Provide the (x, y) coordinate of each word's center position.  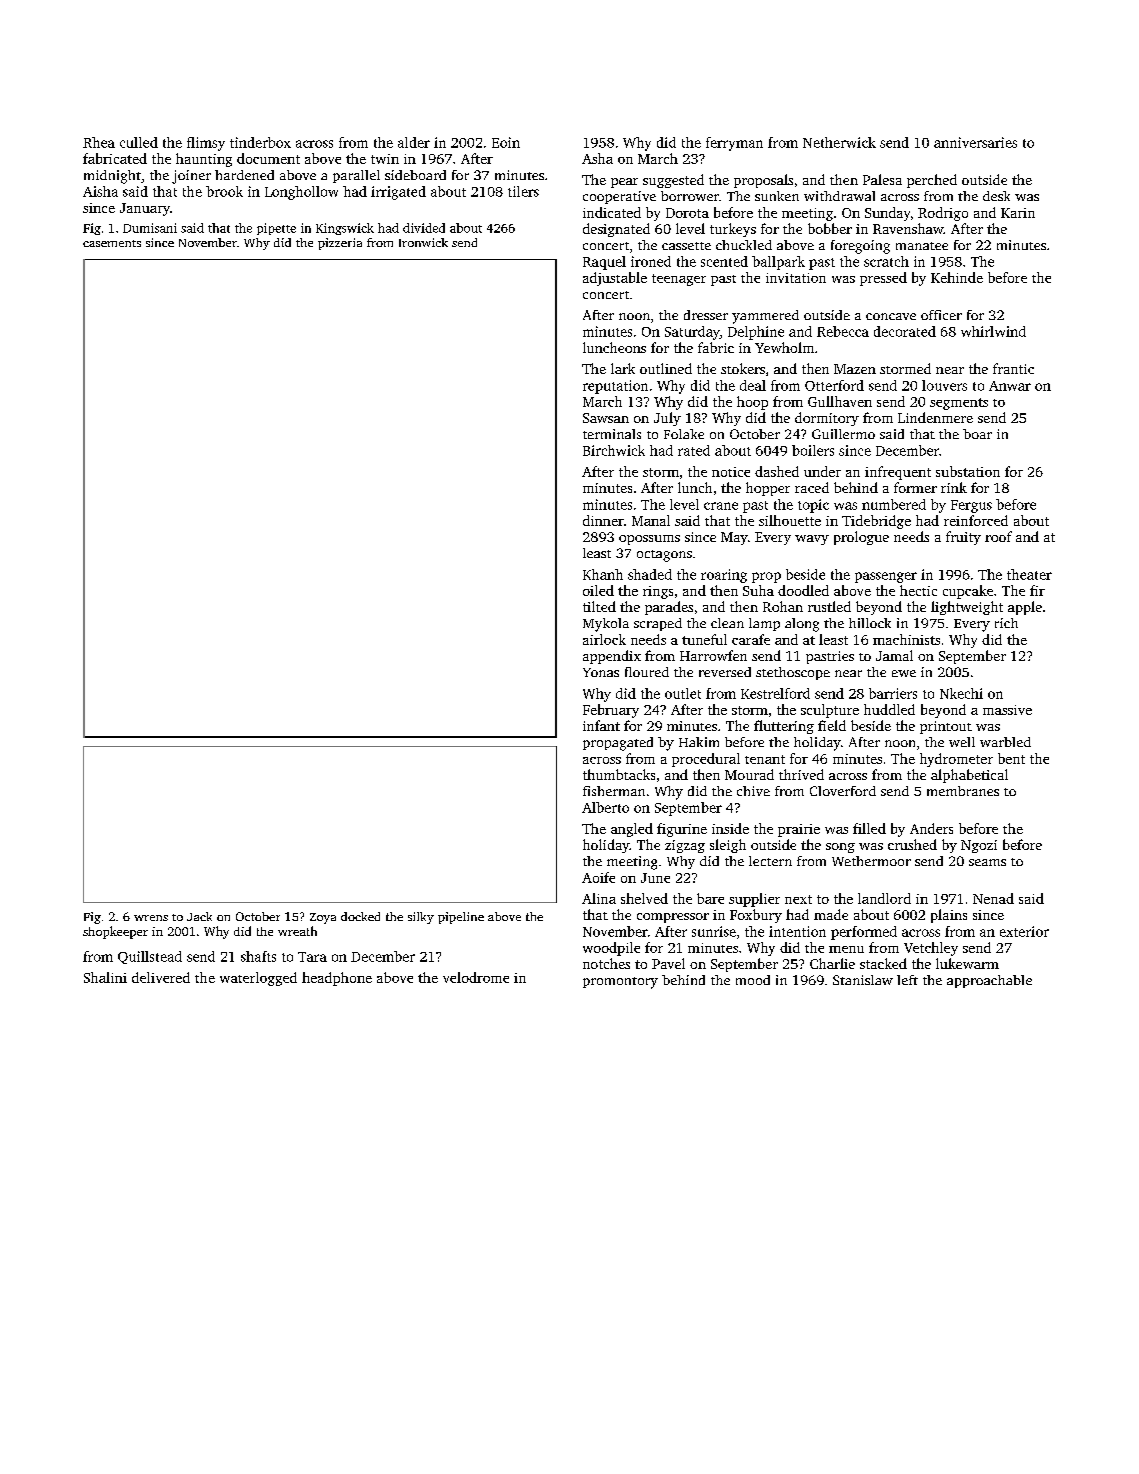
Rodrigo (943, 214)
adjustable (615, 279)
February (611, 711)
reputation (615, 387)
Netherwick (839, 142)
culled (139, 142)
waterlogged (258, 979)
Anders (931, 828)
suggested (673, 181)
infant (601, 725)
